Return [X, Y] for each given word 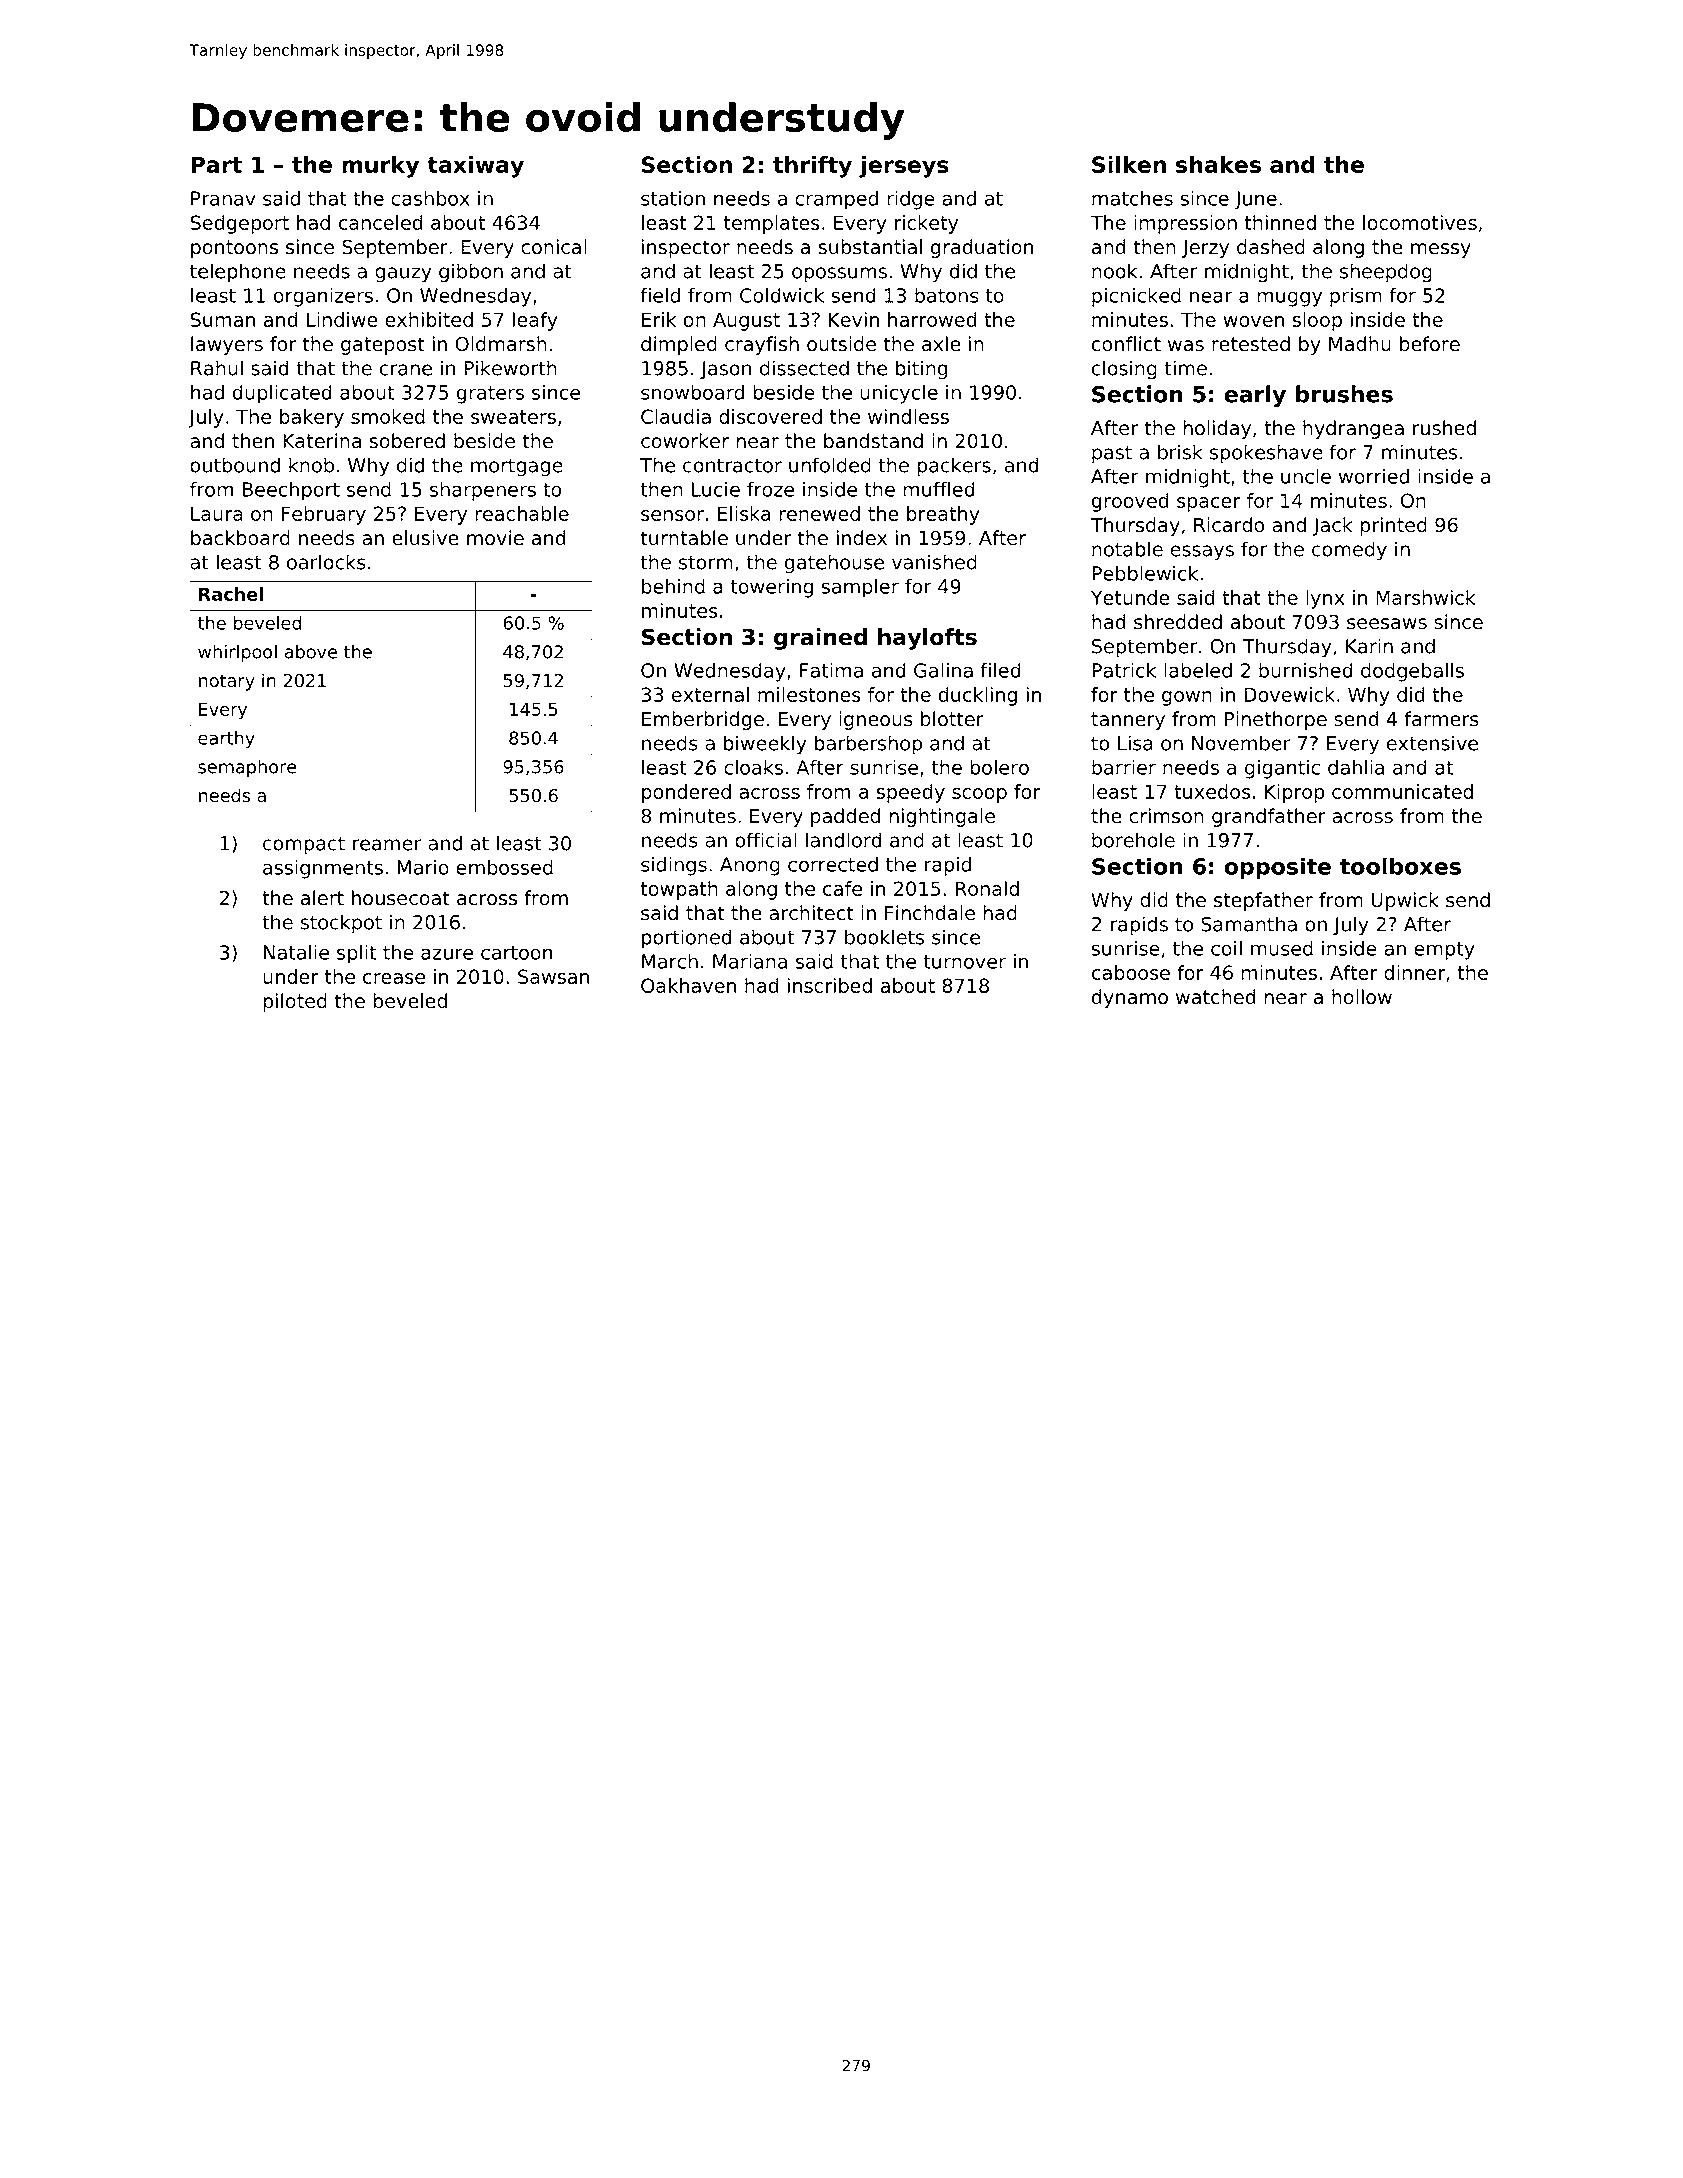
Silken [1129, 164]
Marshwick [1426, 597]
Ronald [987, 888]
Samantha [1249, 924]
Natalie [296, 952]
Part [216, 164]
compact [304, 845]
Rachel [231, 594]
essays [1202, 553]
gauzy [403, 275]
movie [495, 538]
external [710, 694]
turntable [684, 538]
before [1430, 344]
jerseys [904, 167]
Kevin [854, 319]
